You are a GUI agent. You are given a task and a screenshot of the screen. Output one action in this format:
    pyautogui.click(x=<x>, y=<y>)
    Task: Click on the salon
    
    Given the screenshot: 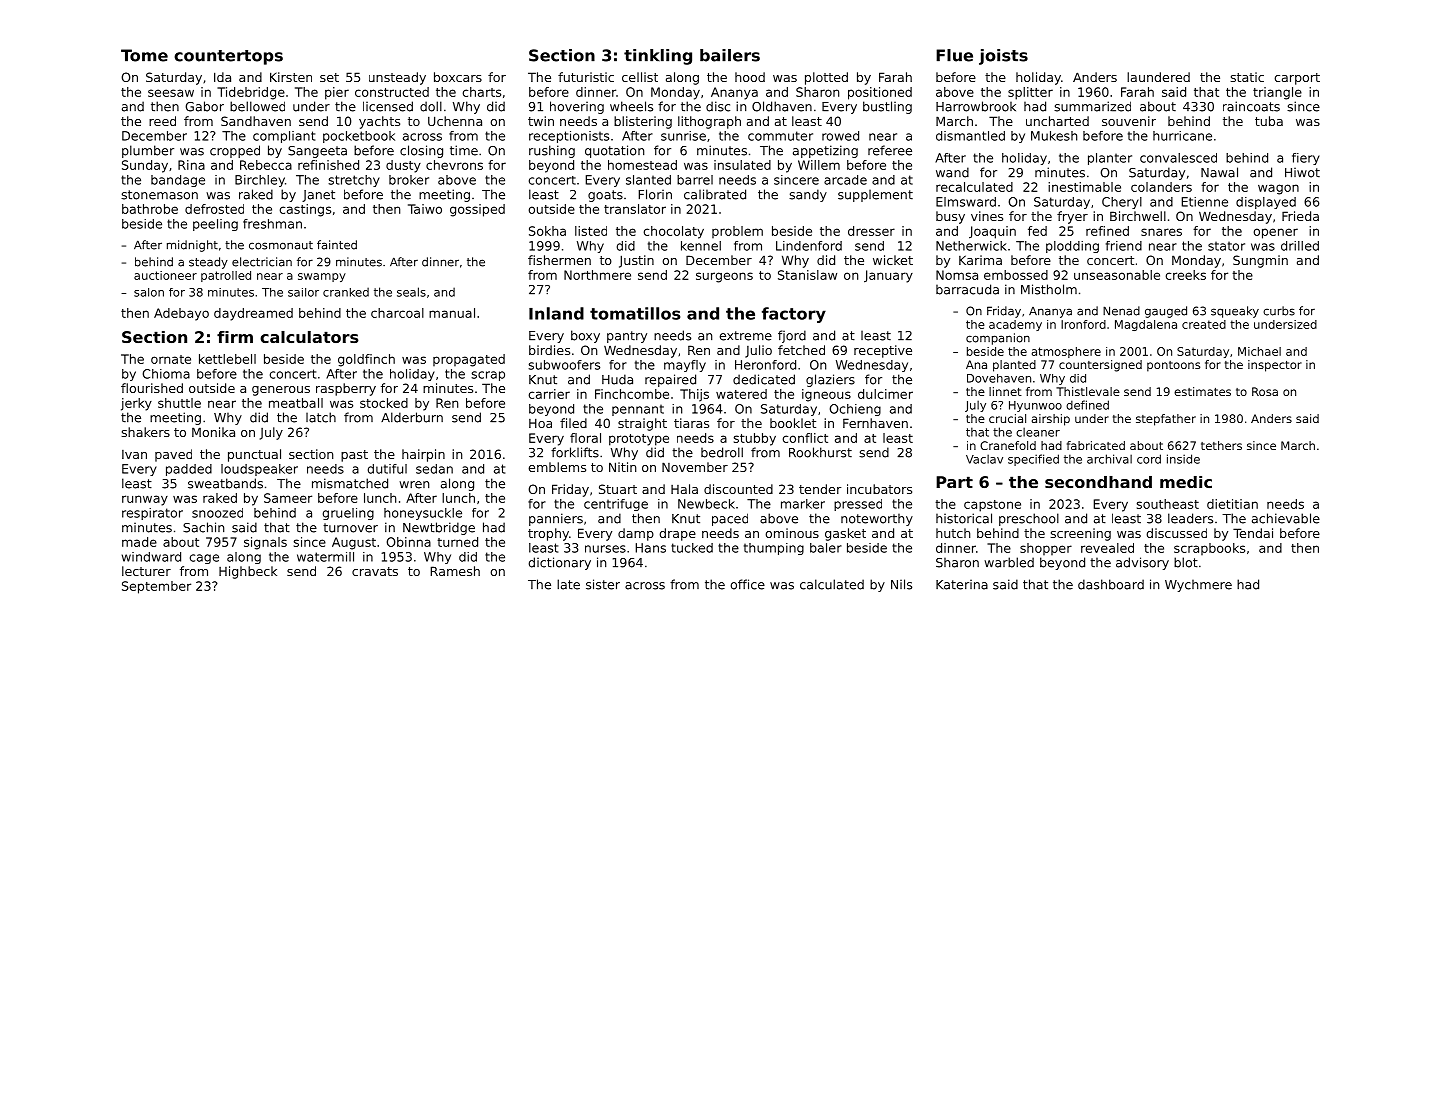 What is the action you would take?
    pyautogui.click(x=149, y=292)
